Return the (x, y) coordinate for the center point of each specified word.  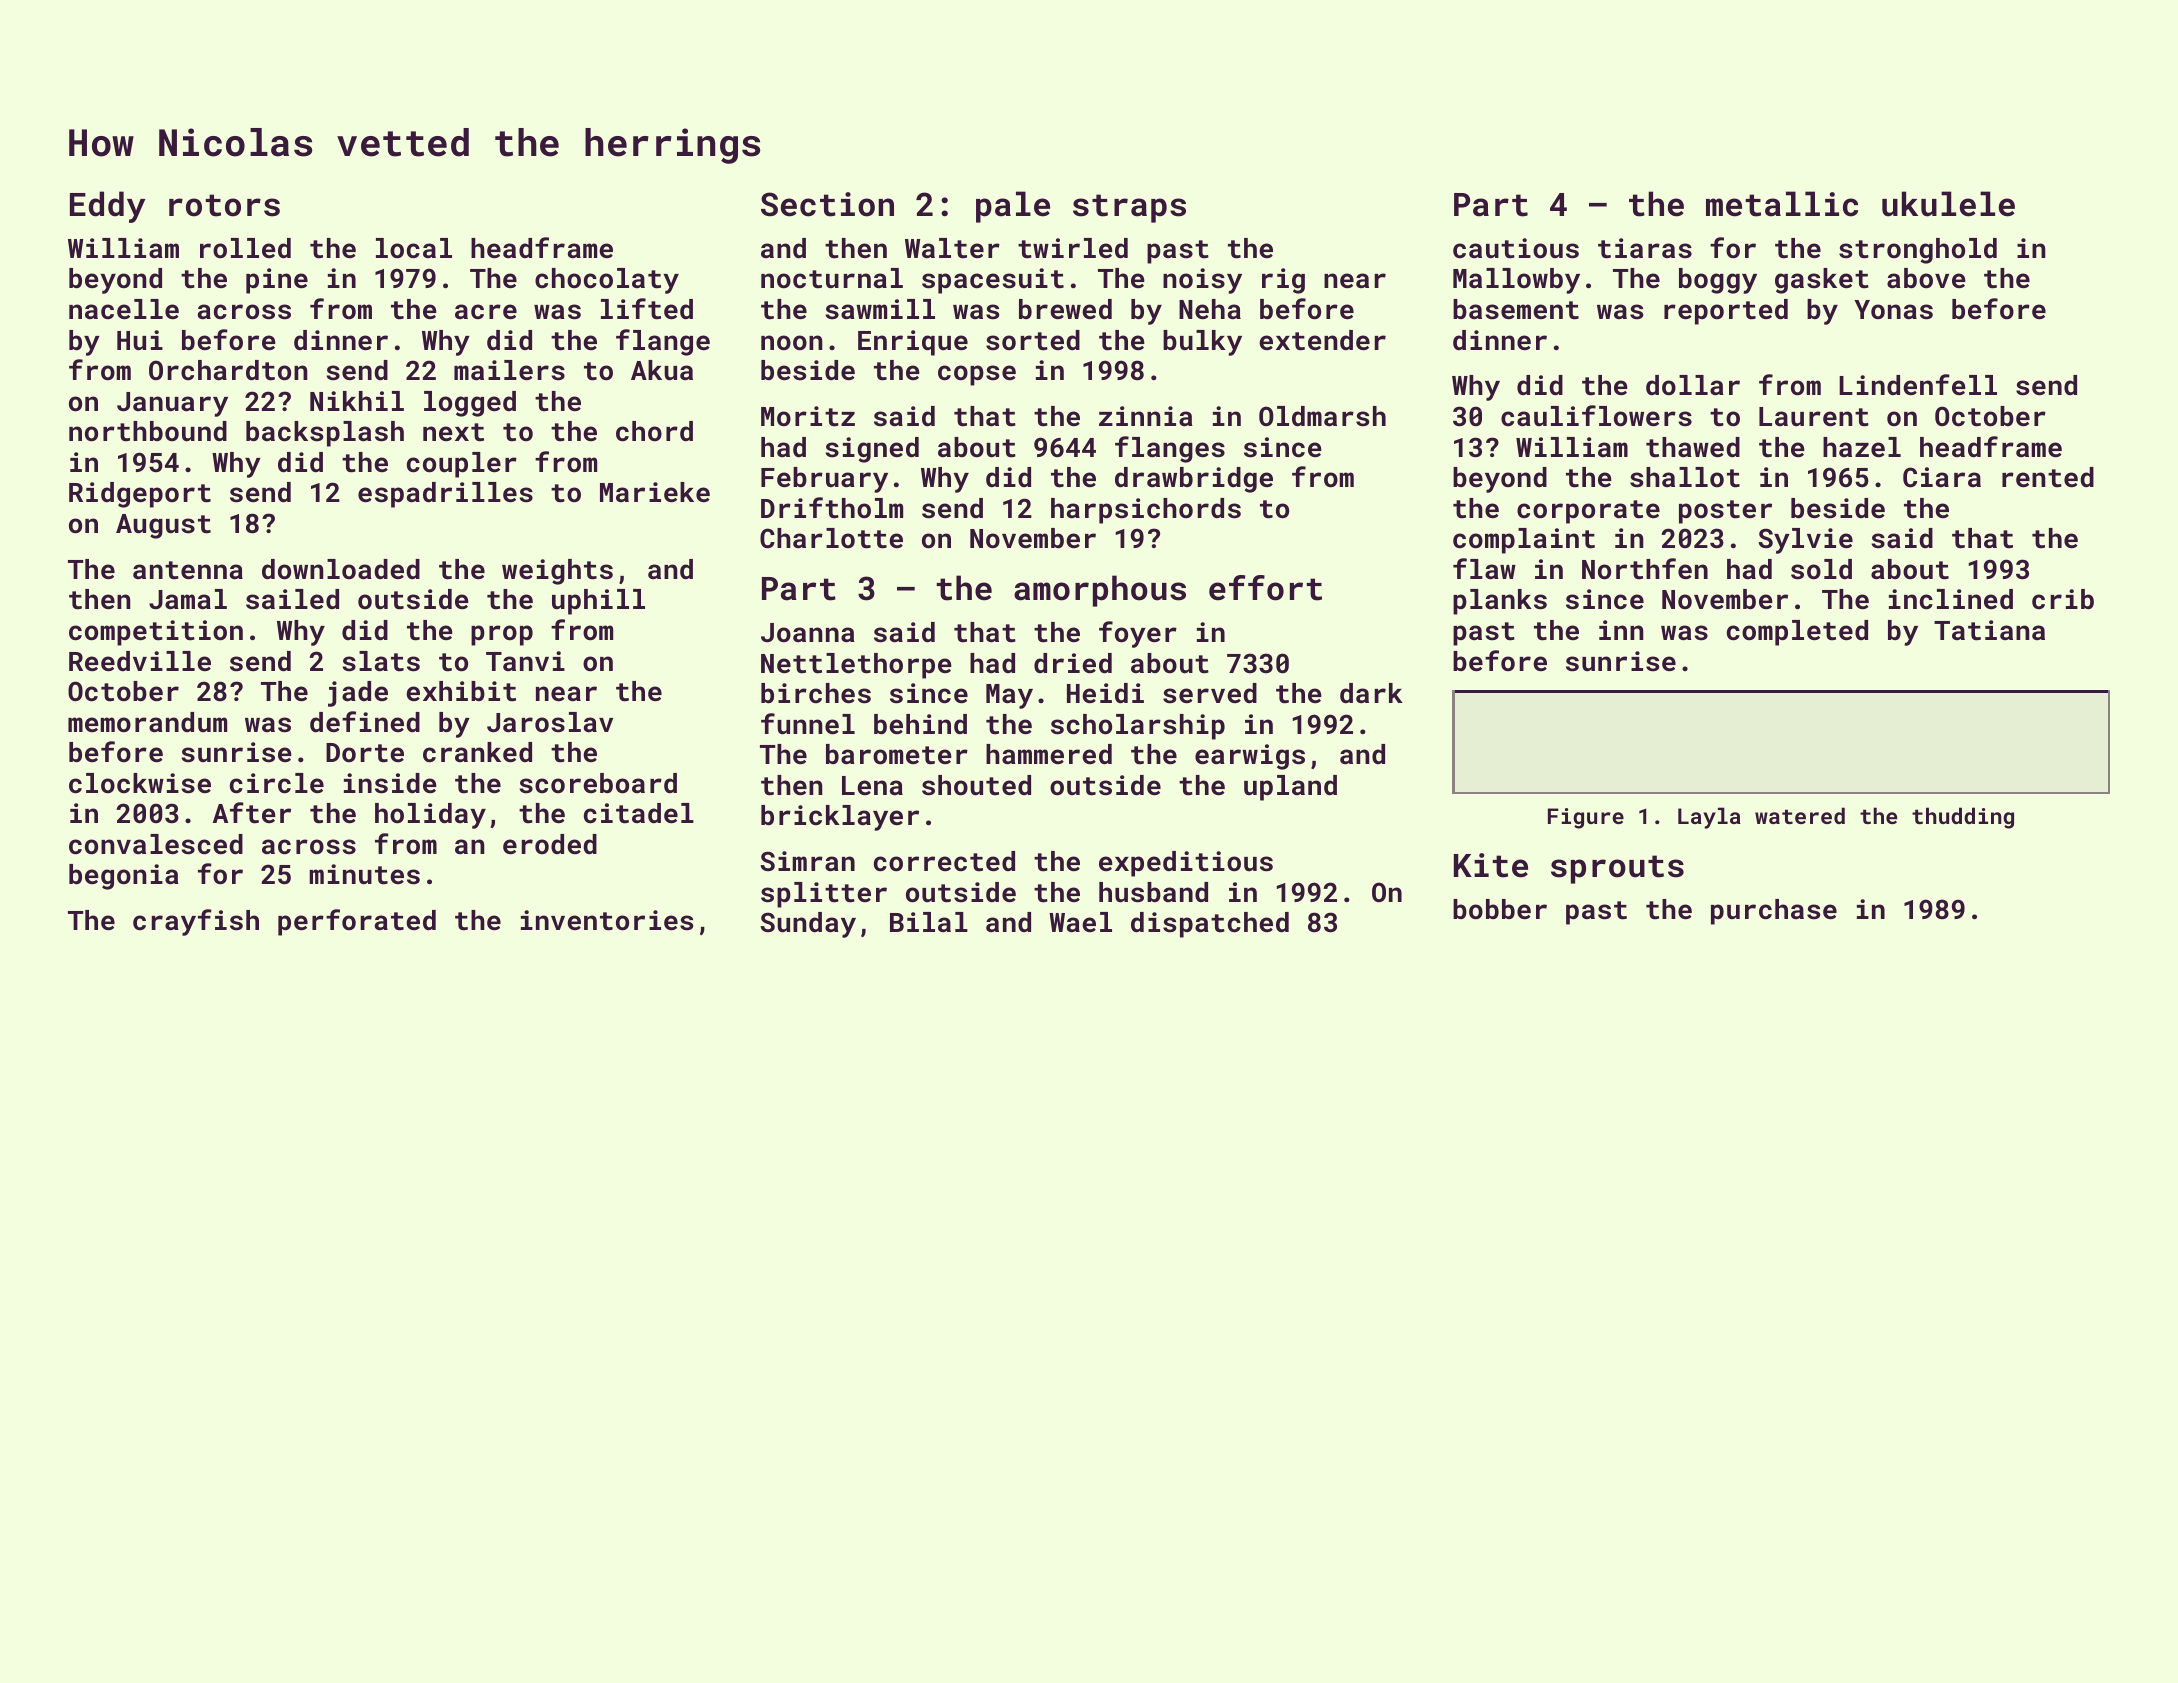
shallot (1685, 477)
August (163, 526)
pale (1013, 207)
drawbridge (1194, 480)
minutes (364, 874)
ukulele (1948, 204)
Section (827, 204)
